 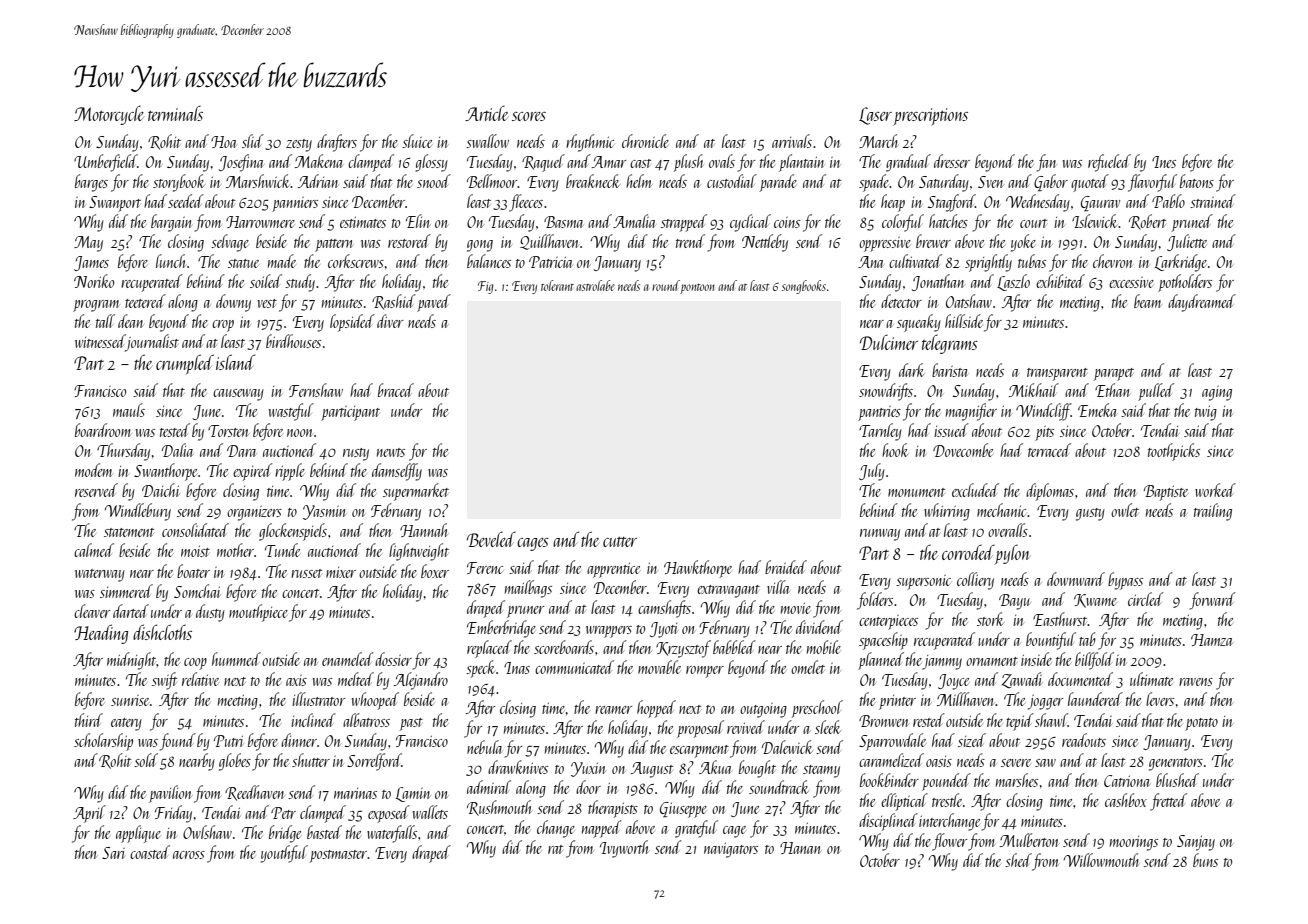 What do you see at coordinates (254, 513) in the image?
I see `organizers` at bounding box center [254, 513].
